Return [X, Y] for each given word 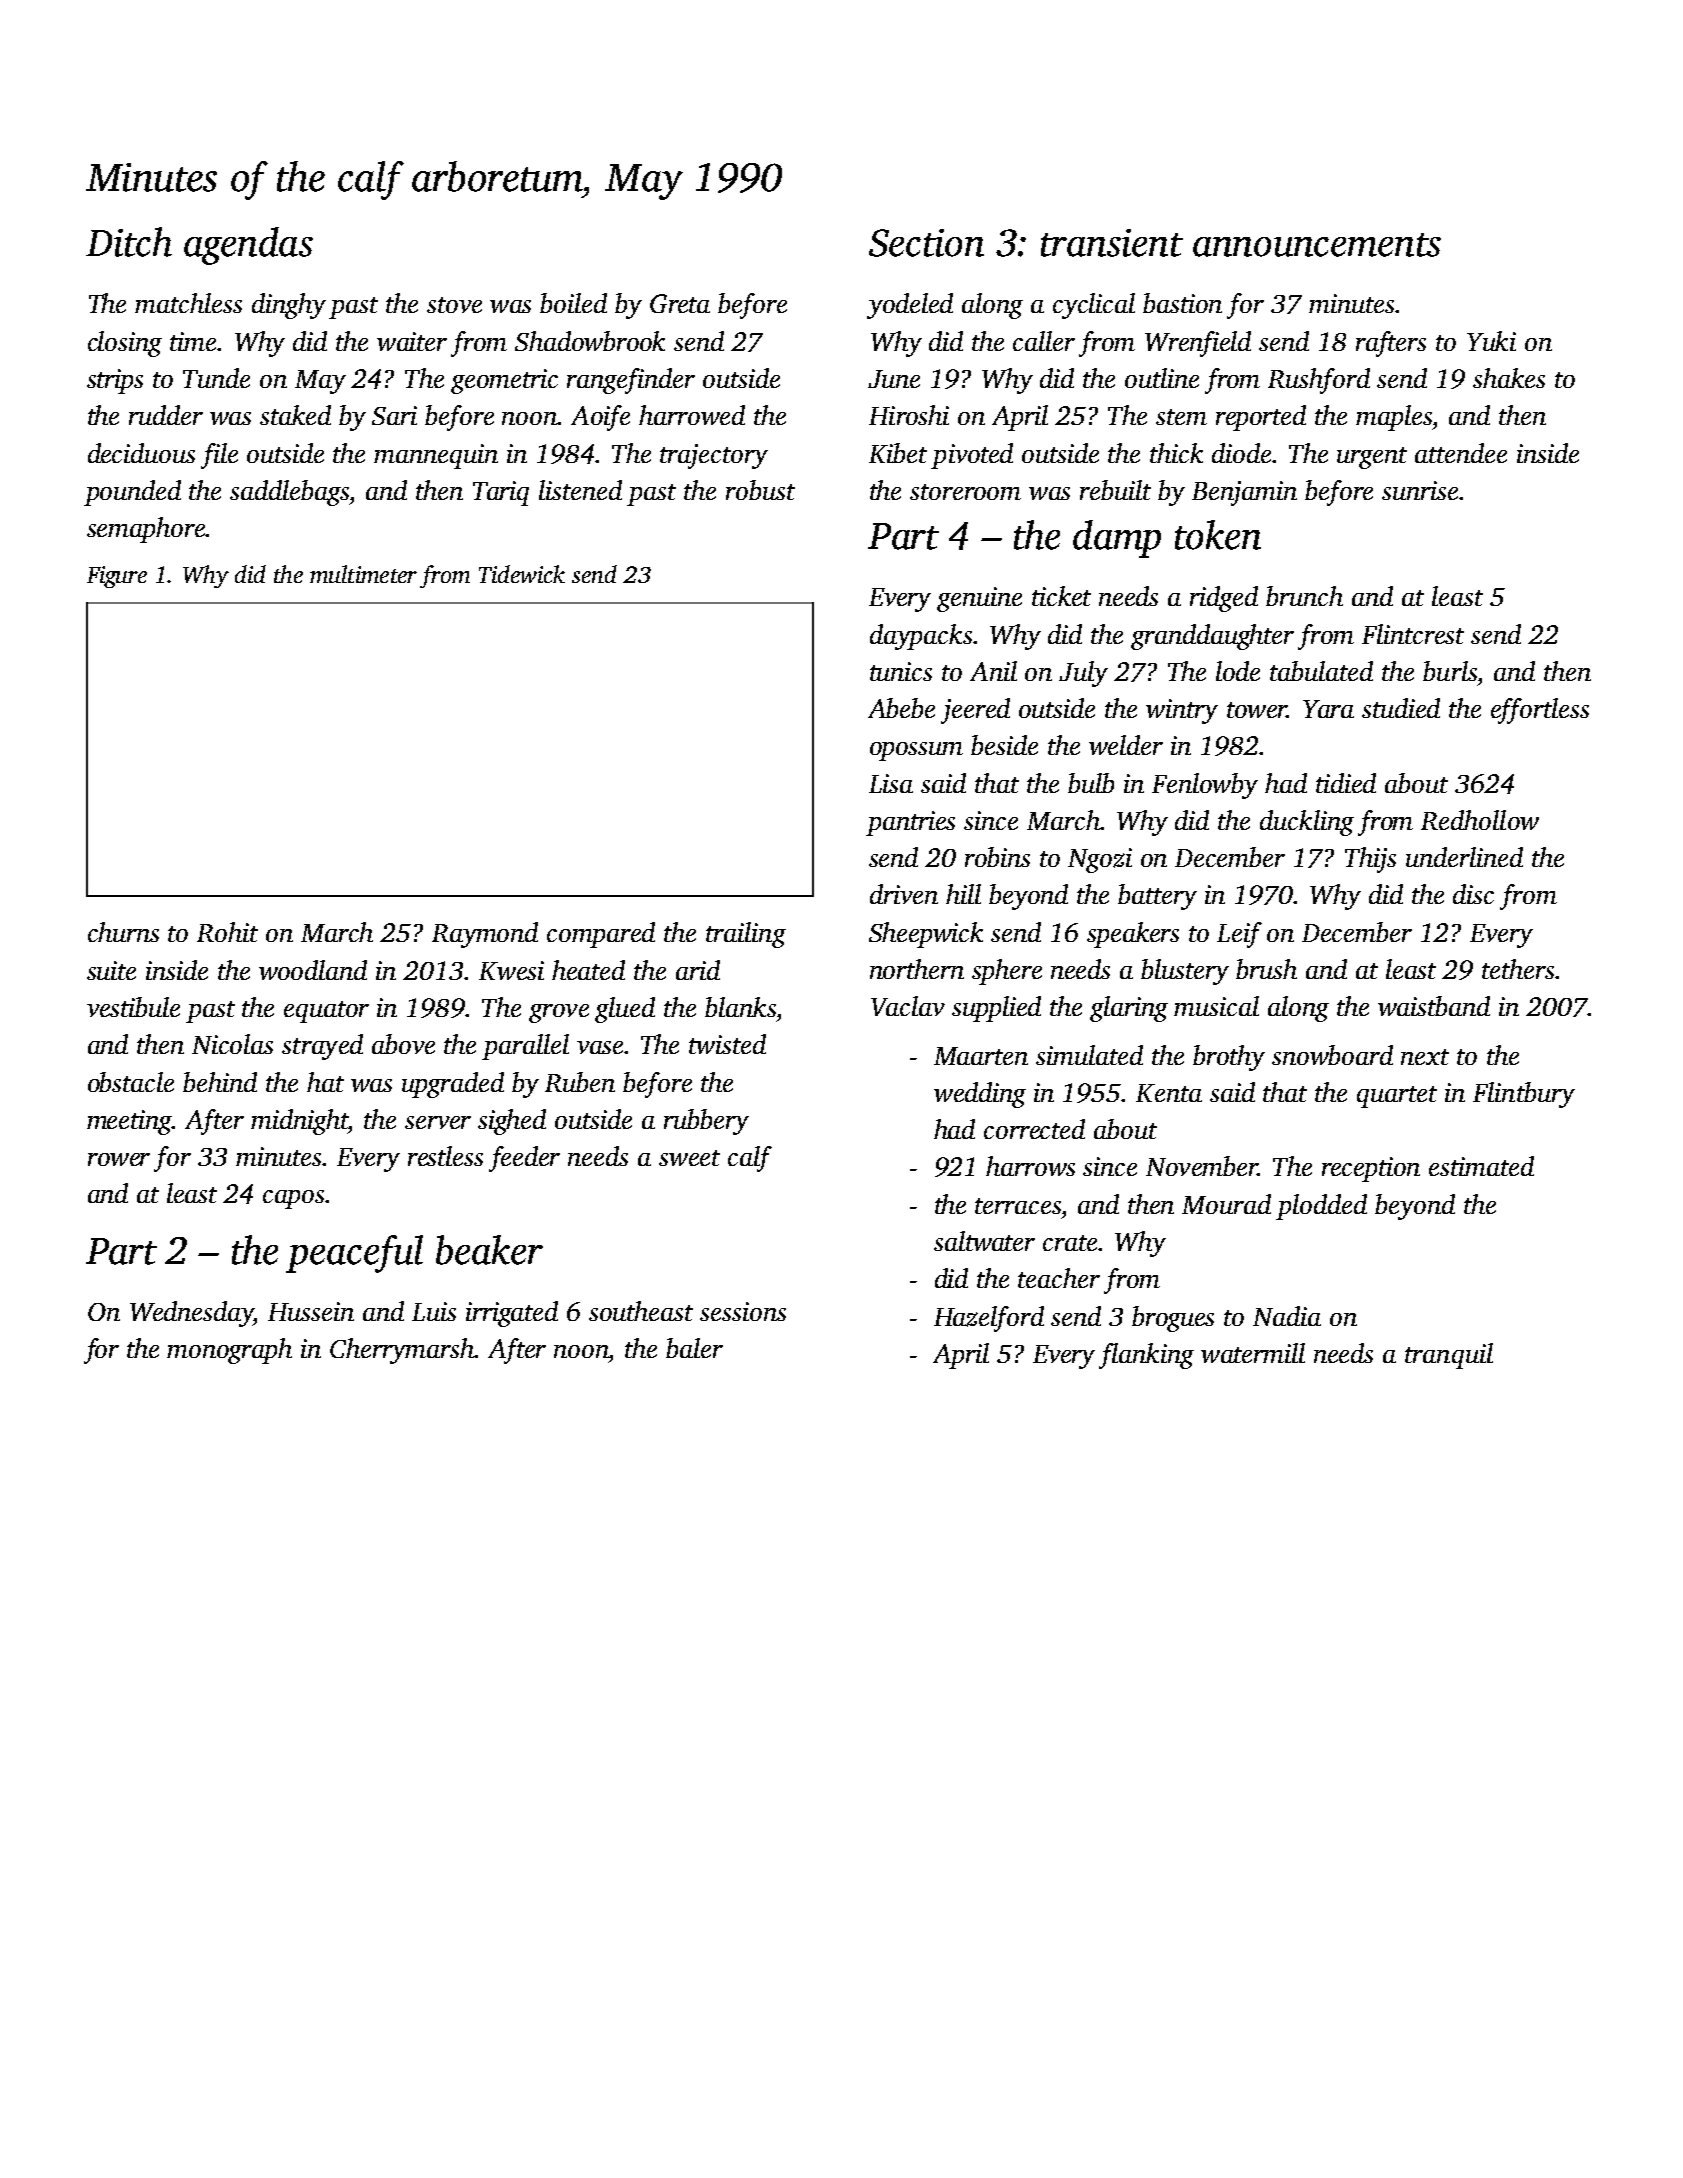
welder [1126, 745]
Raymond [485, 935]
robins [997, 857]
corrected [1034, 1129]
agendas [248, 246]
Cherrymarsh [402, 1351]
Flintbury [1524, 1095]
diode [1242, 453]
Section [926, 243]
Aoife [600, 418]
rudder [166, 415]
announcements [1317, 245]
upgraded [453, 1085]
